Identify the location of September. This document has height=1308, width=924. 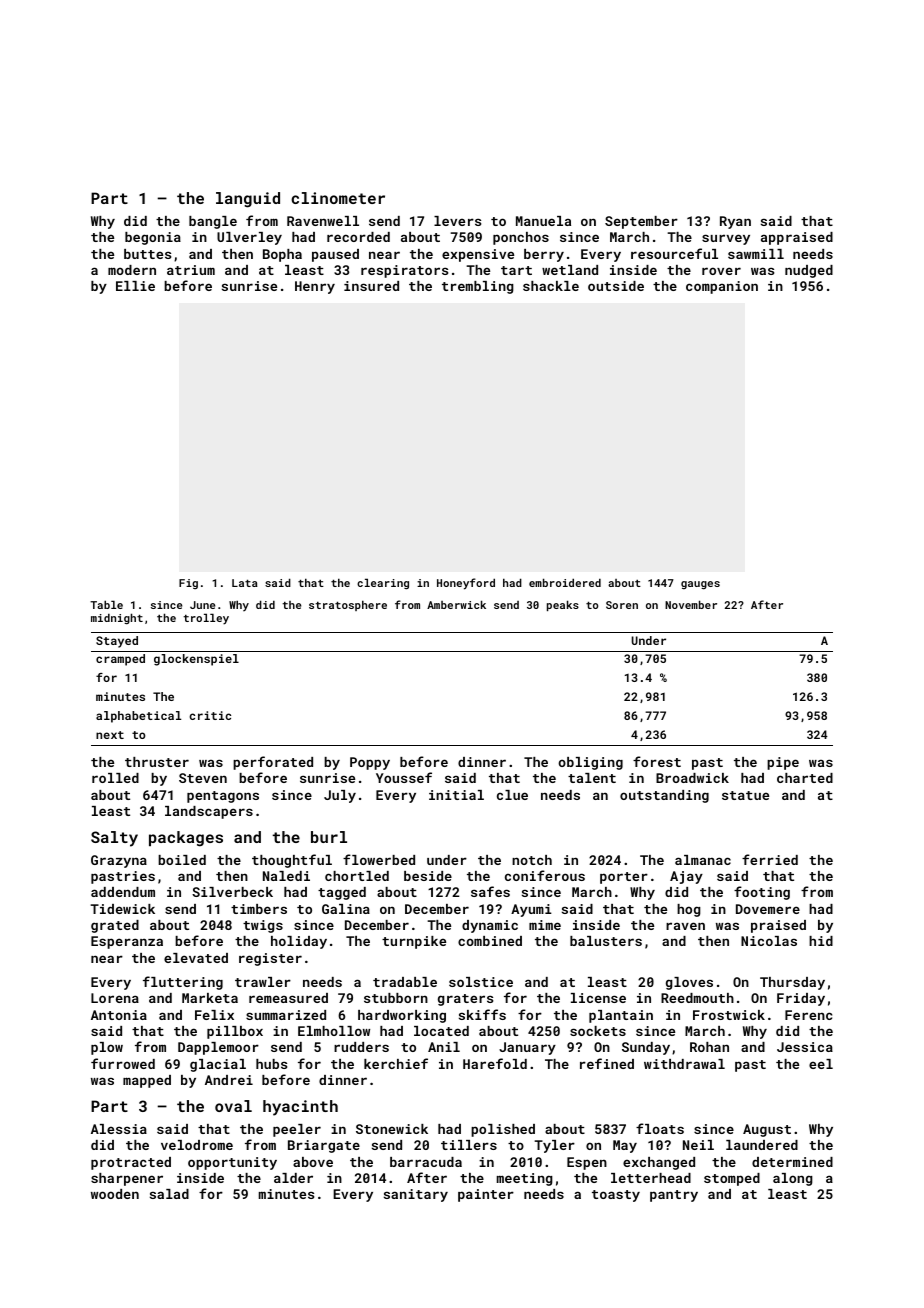
(641, 222).
